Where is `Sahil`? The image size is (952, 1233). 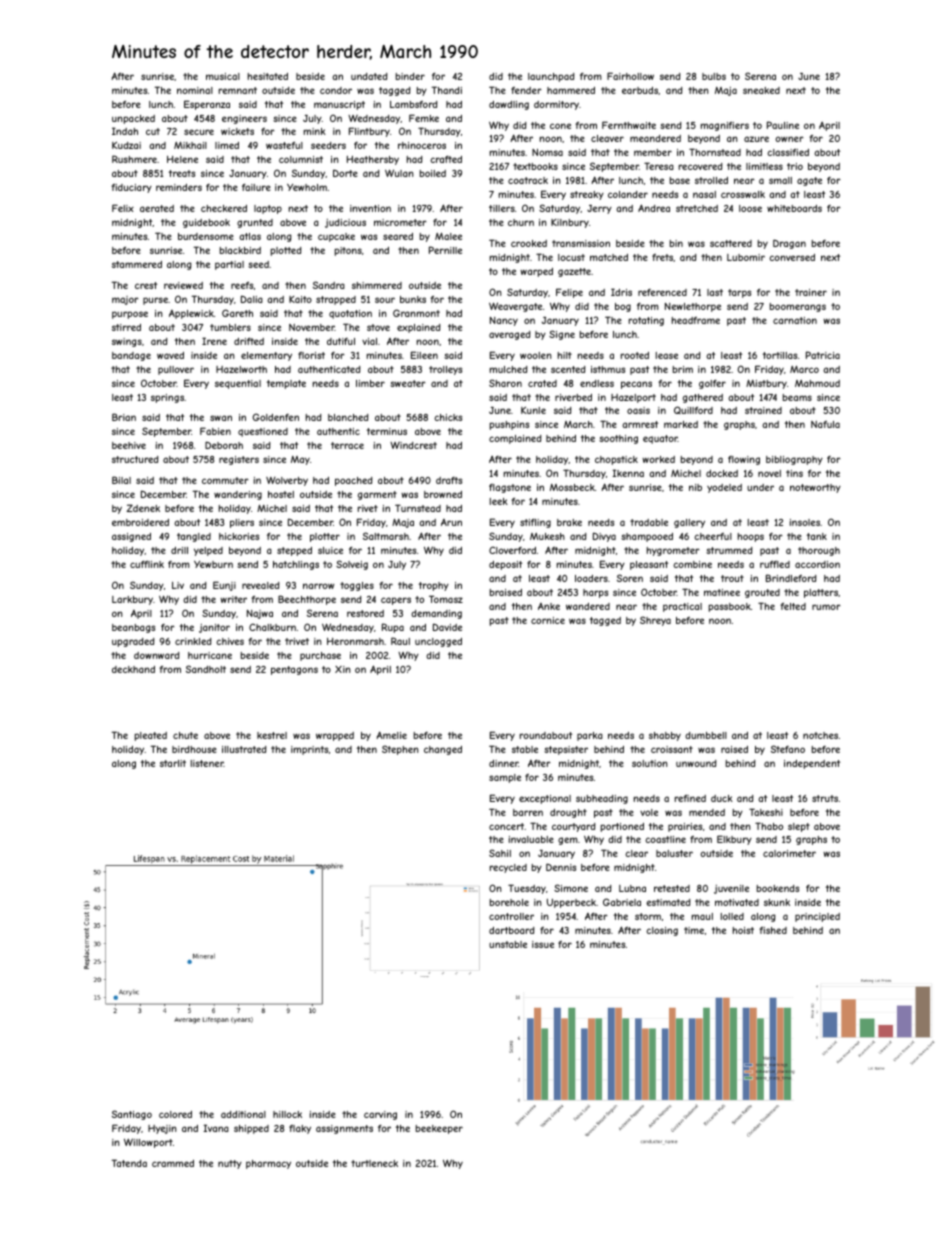 Sahil is located at coordinates (500, 853).
